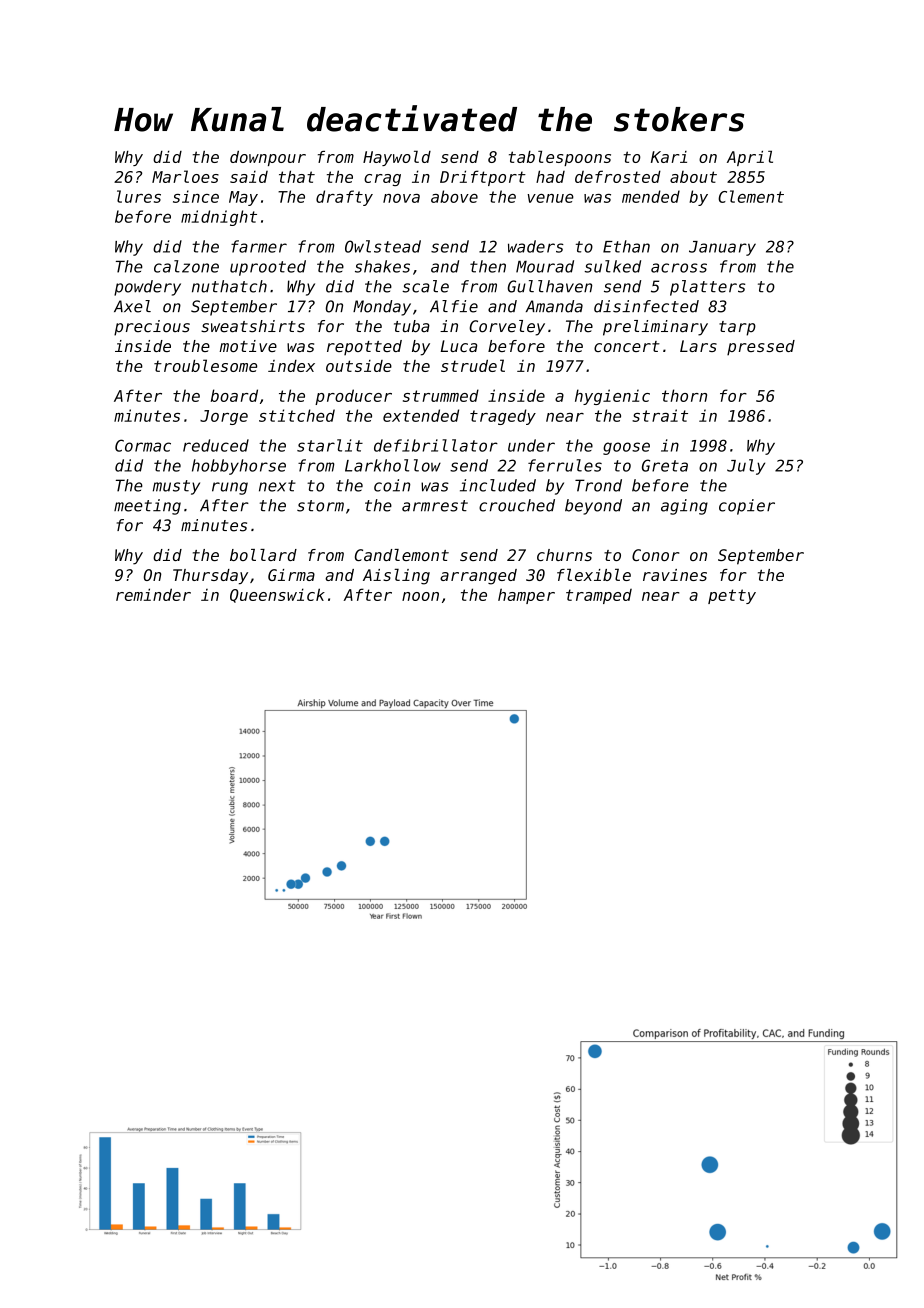  I want to click on downpour, so click(268, 158).
